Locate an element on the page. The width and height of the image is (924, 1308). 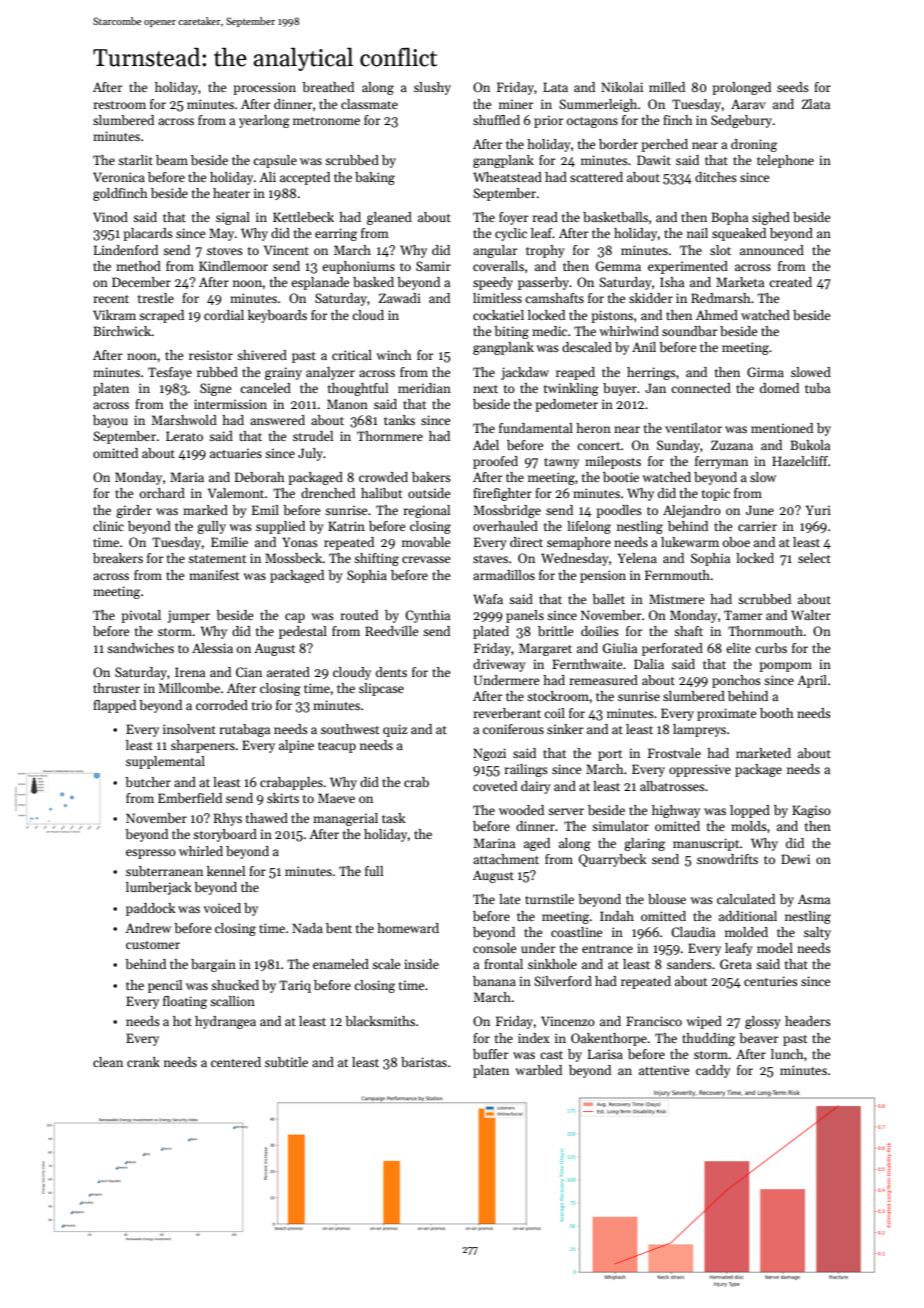
Cian is located at coordinates (249, 672).
